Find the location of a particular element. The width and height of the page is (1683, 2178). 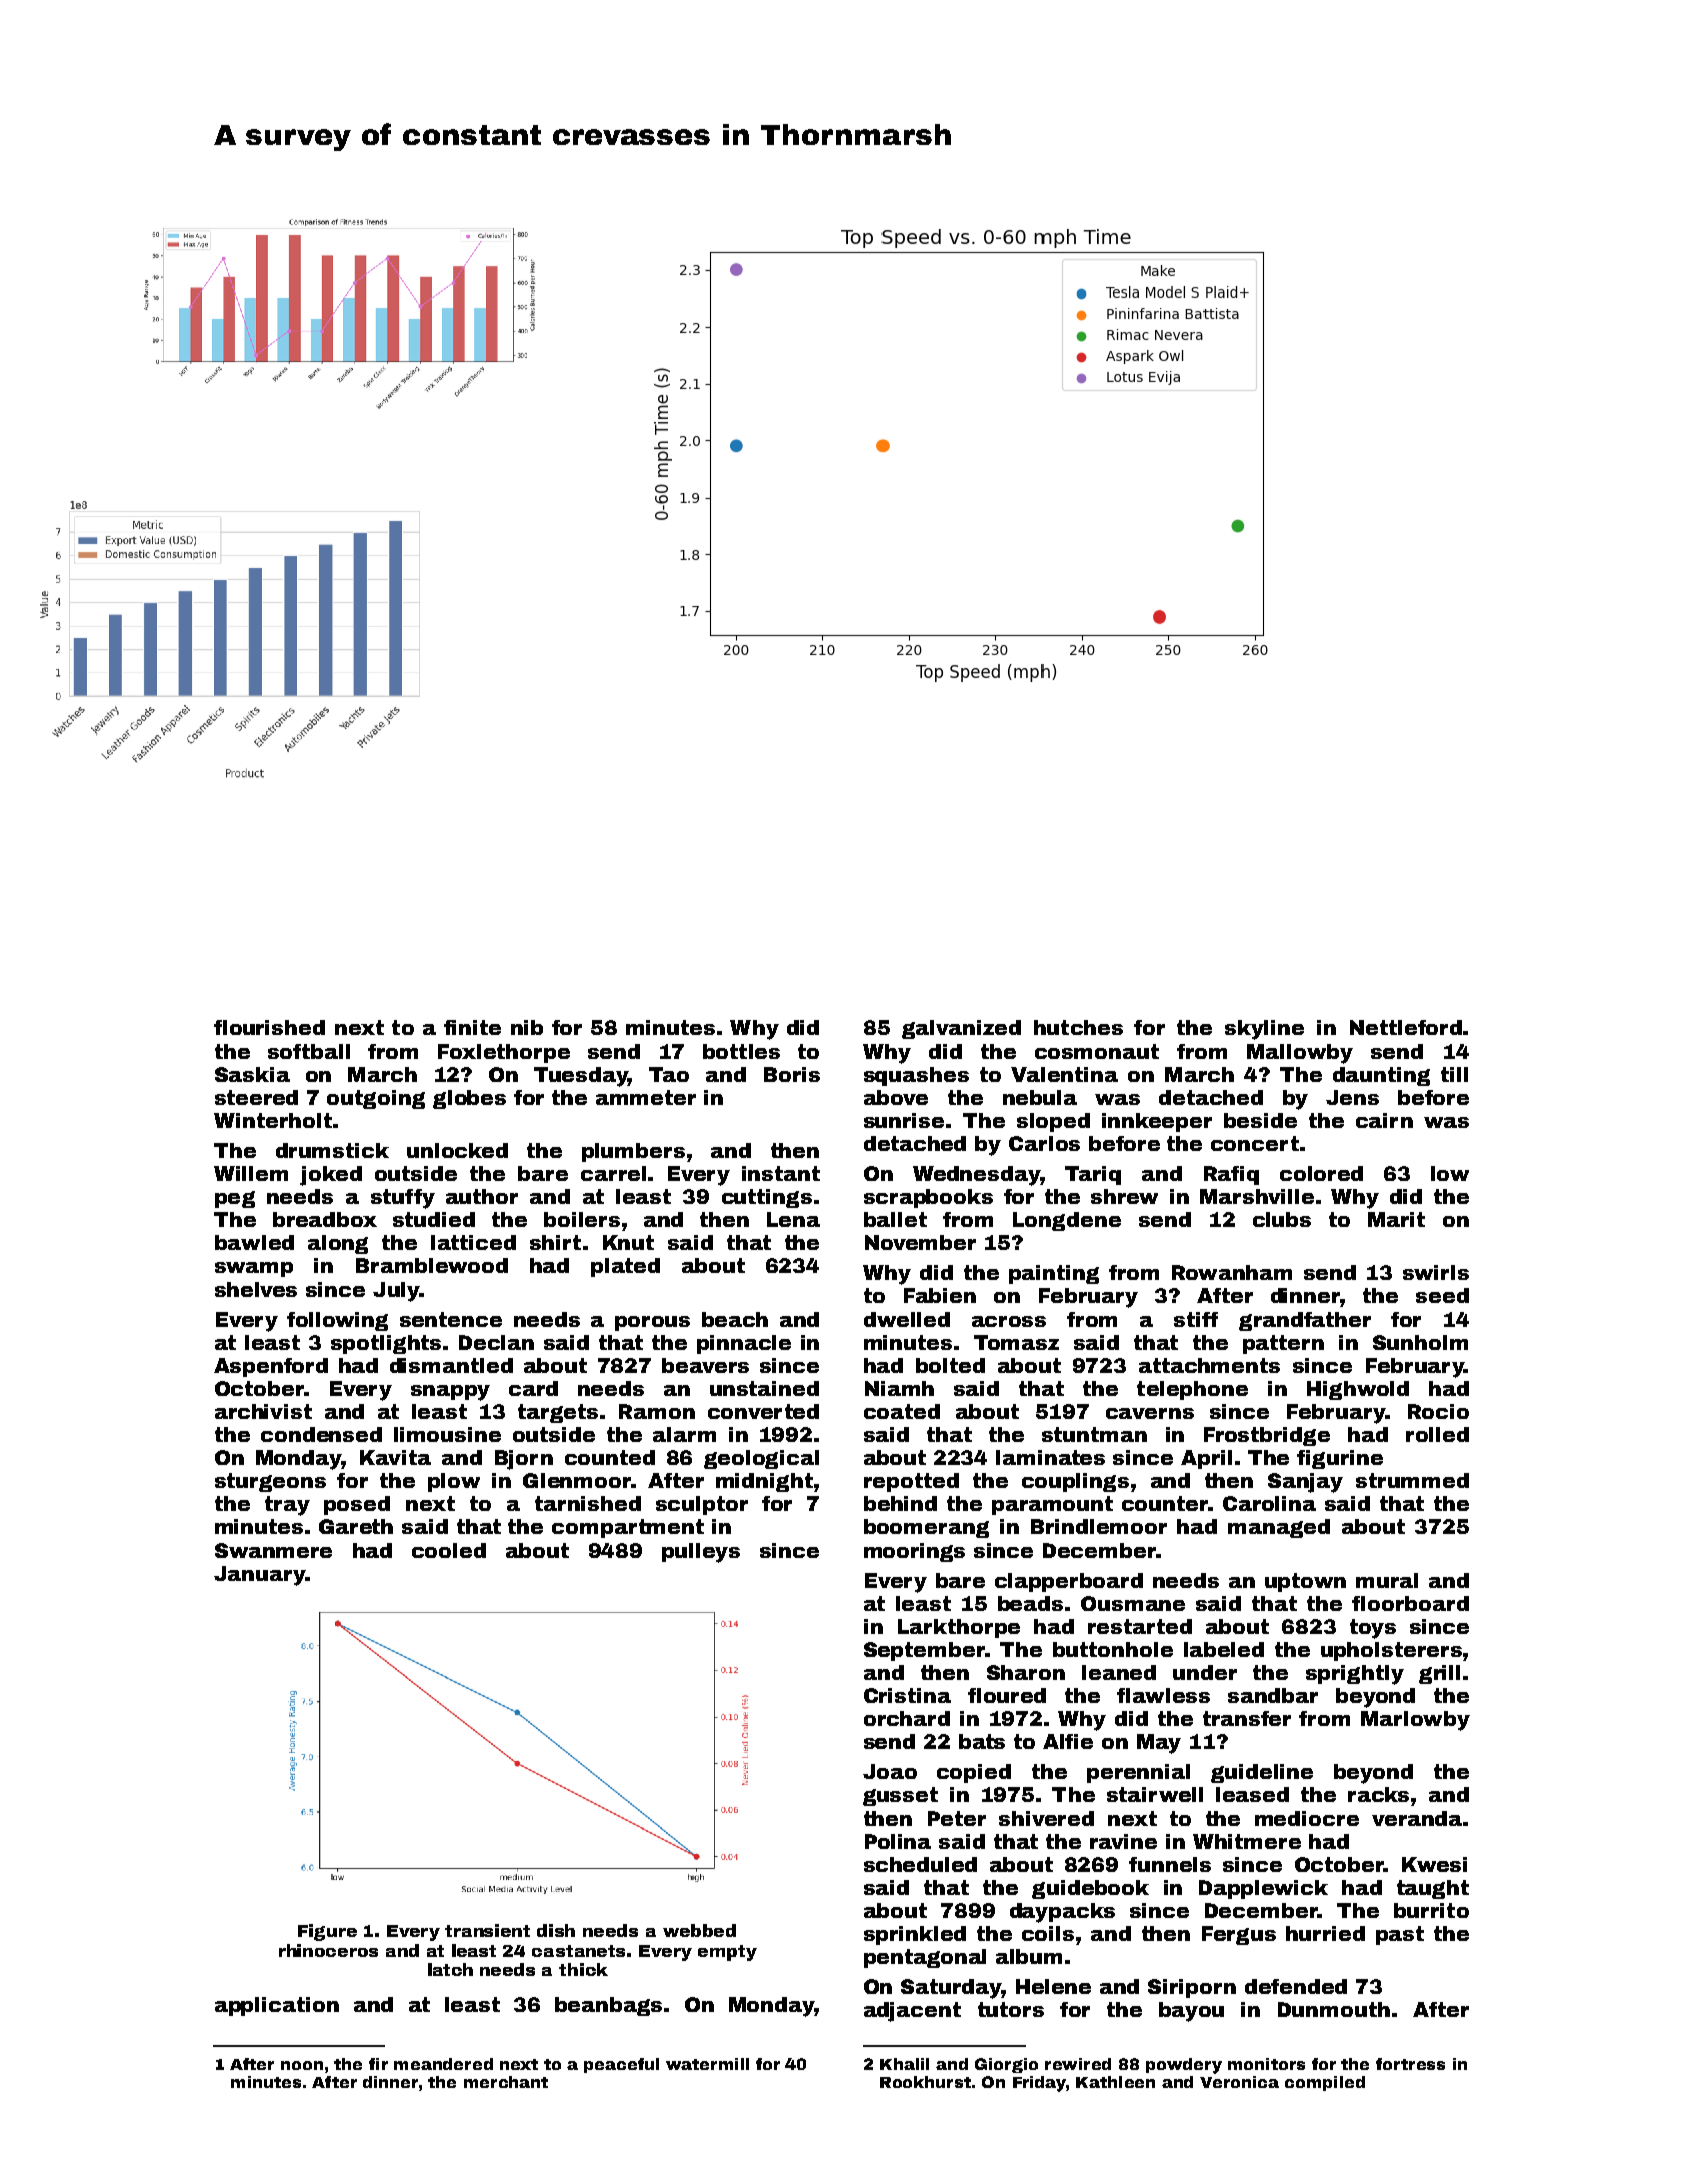

sturgeons is located at coordinates (270, 1482).
